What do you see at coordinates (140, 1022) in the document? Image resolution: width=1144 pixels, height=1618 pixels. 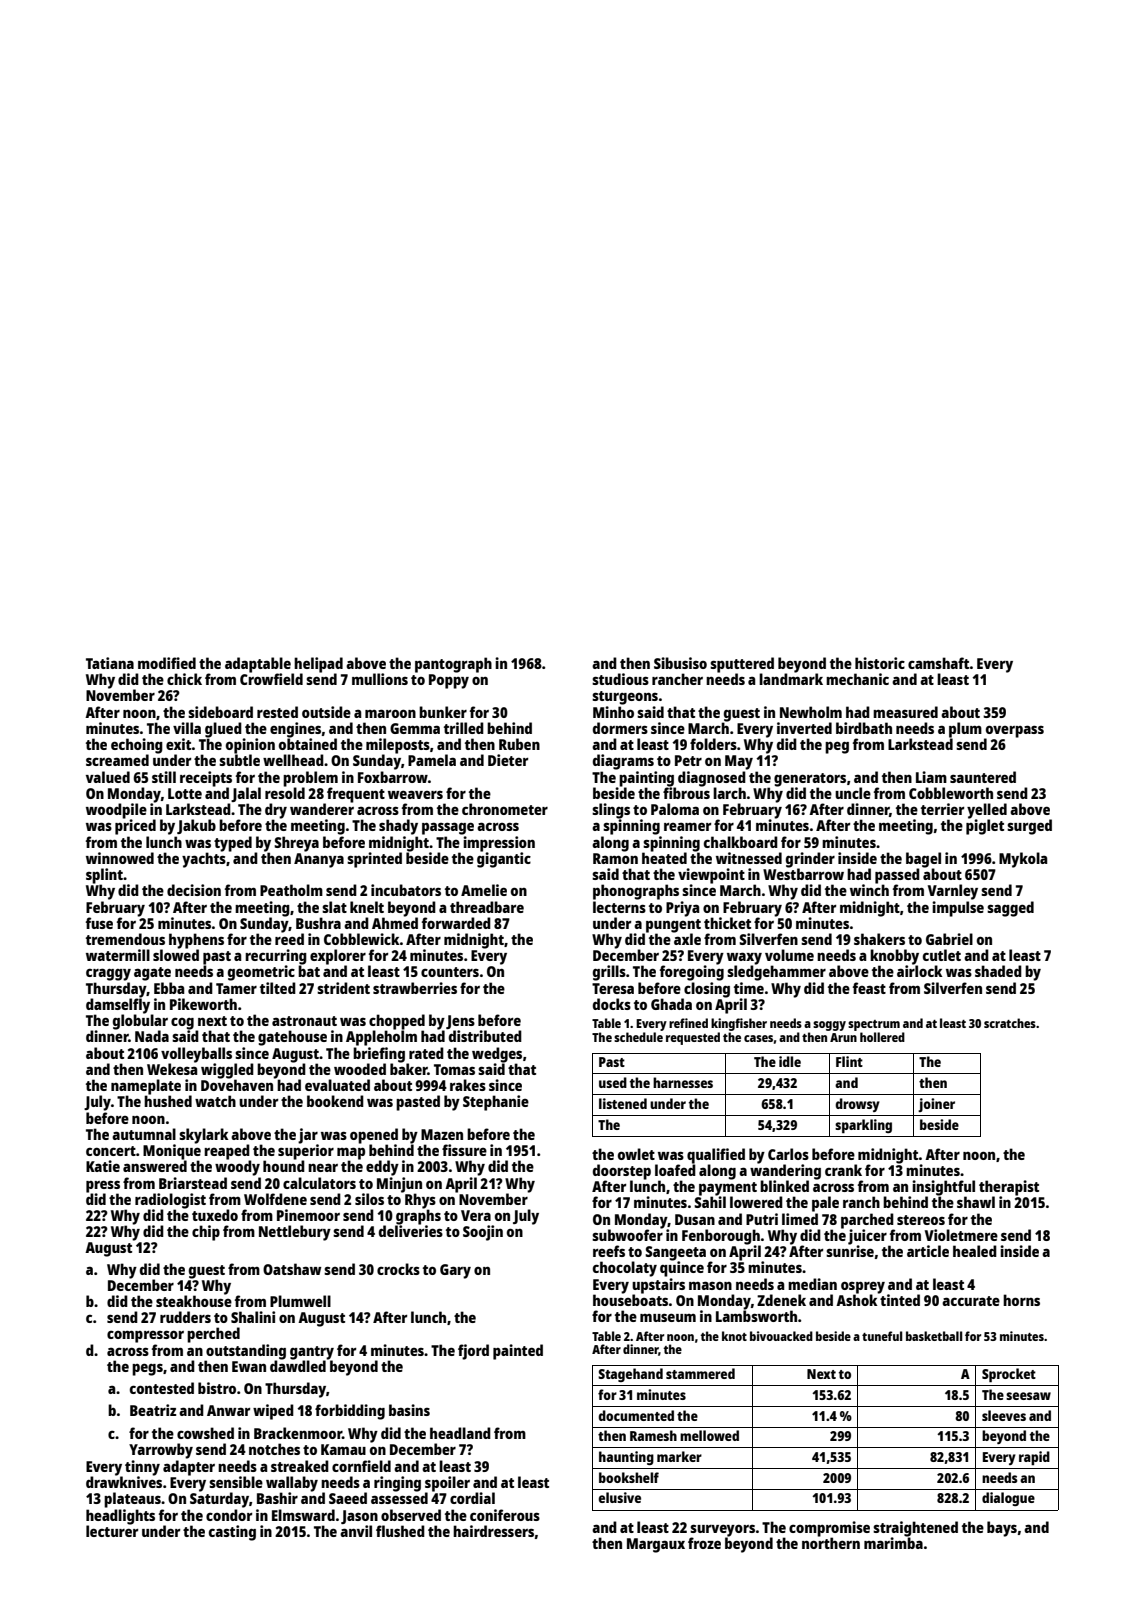 I see `globular` at bounding box center [140, 1022].
